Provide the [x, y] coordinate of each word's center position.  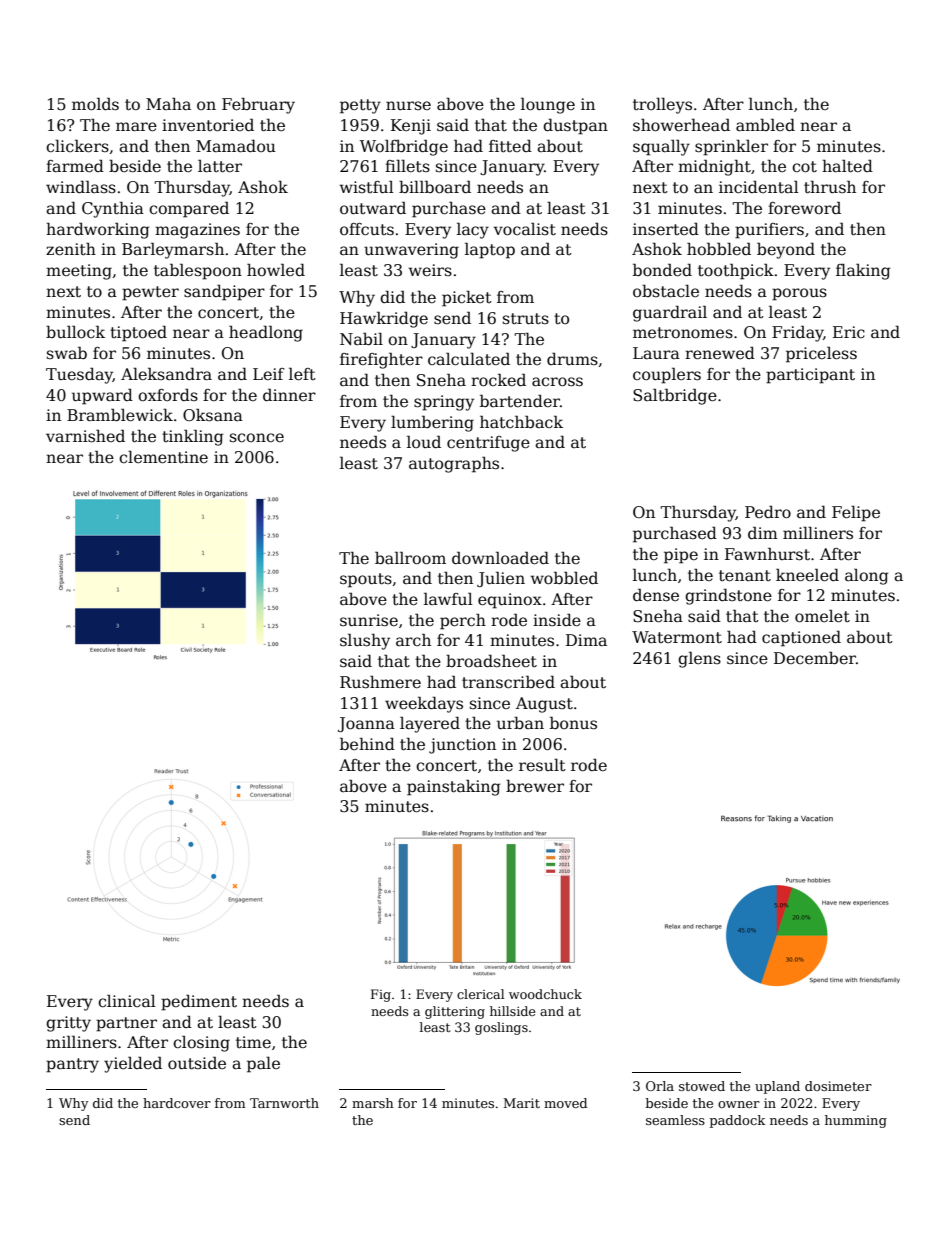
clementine [163, 457]
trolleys [662, 106]
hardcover [177, 1103]
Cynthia [113, 210]
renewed [720, 353]
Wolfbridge [404, 147]
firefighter [381, 360]
